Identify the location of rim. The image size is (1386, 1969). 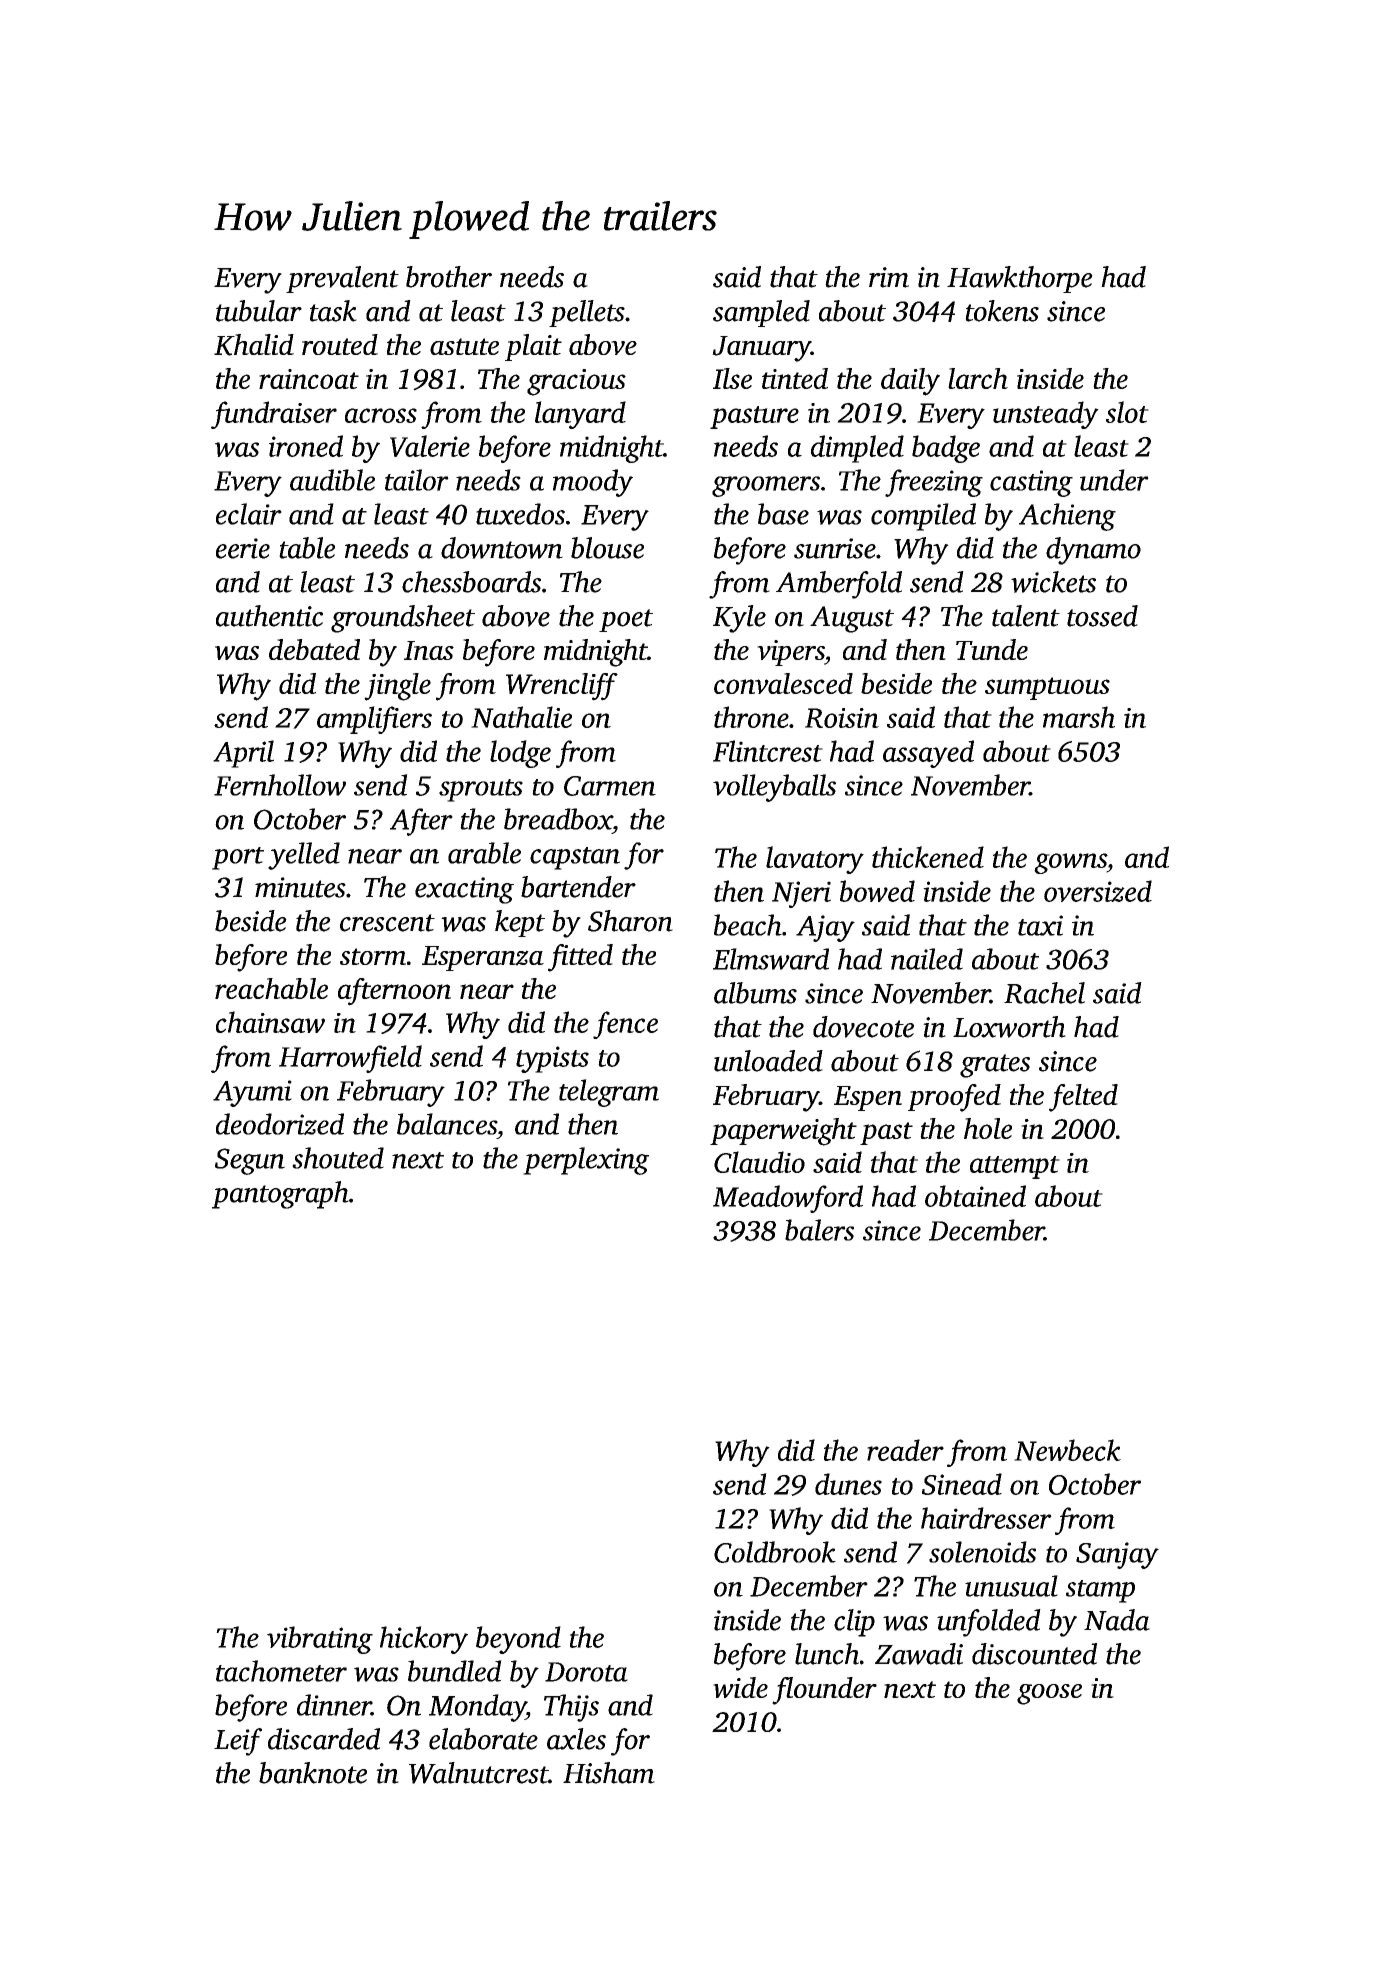
(889, 277).
